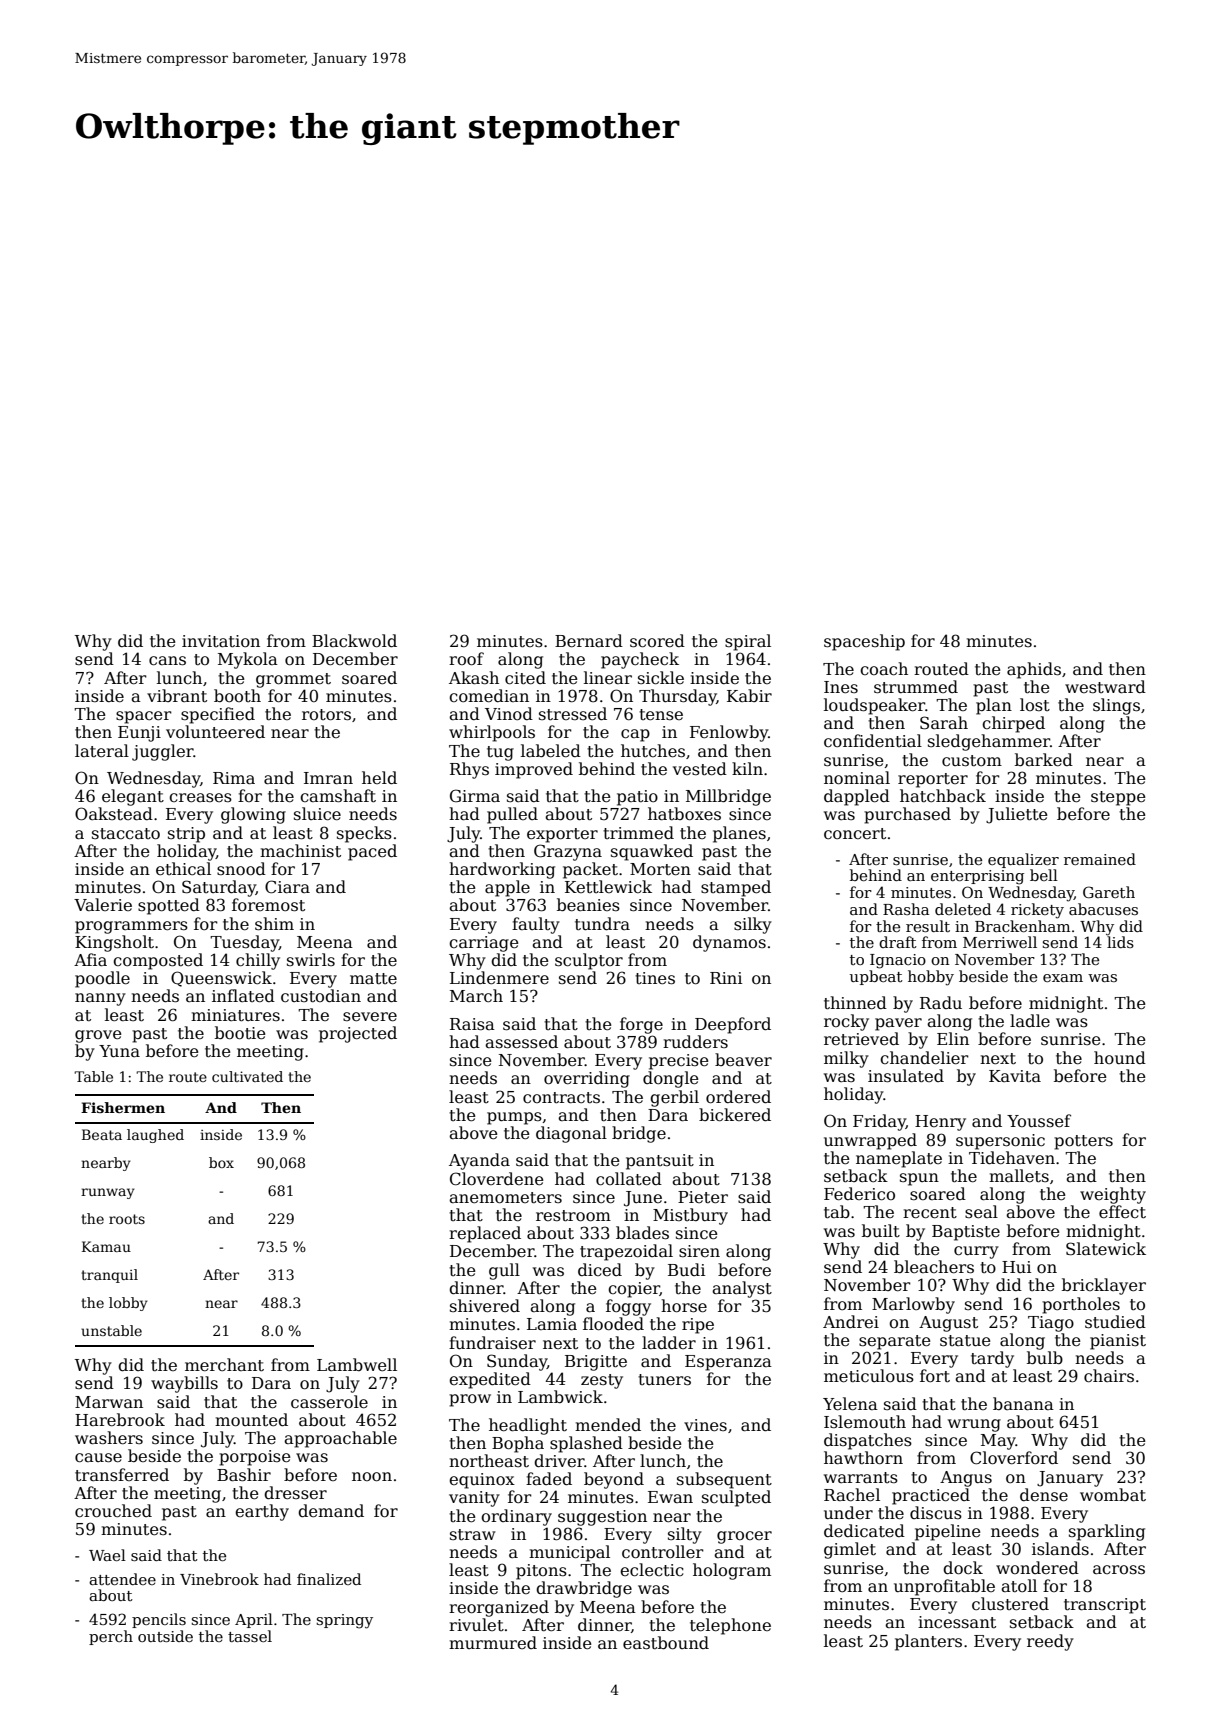 Image resolution: width=1221 pixels, height=1727 pixels. I want to click on remained, so click(1100, 859).
